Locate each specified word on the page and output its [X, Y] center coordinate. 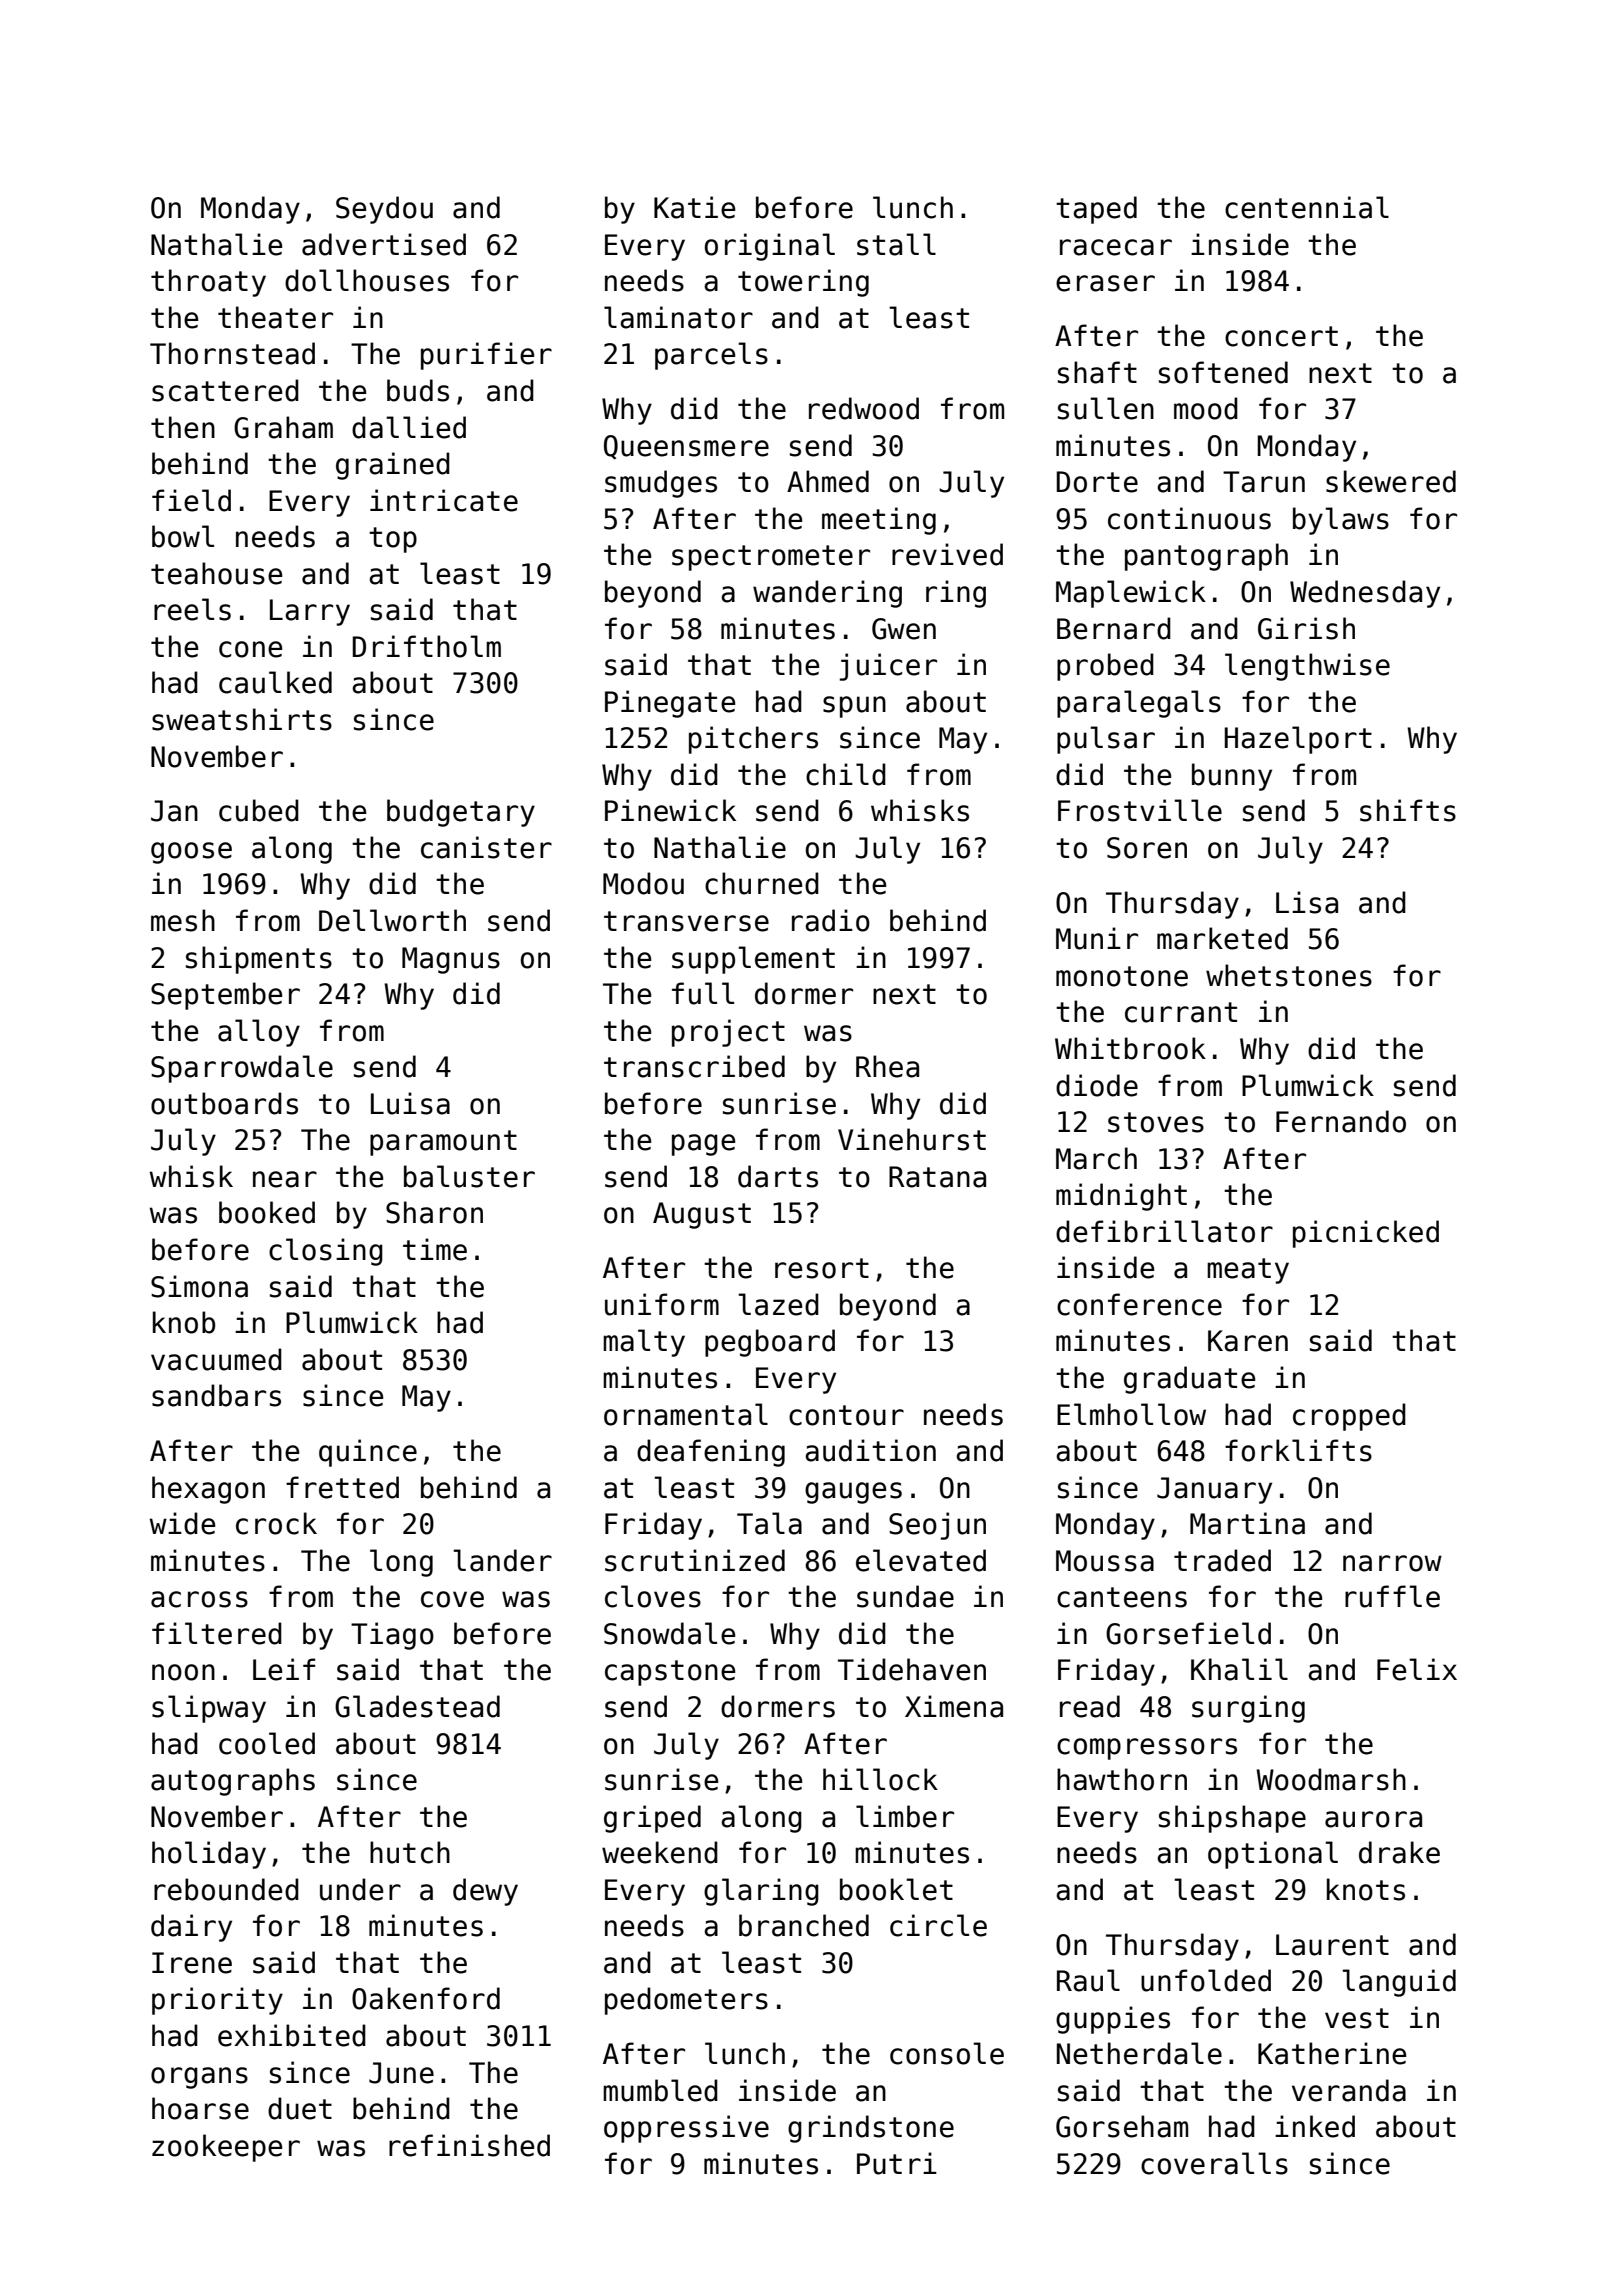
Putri [897, 2163]
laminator [678, 317]
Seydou [384, 210]
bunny [1232, 777]
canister [486, 847]
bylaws [1341, 521]
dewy [485, 1892]
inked [1315, 2126]
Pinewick [670, 810]
